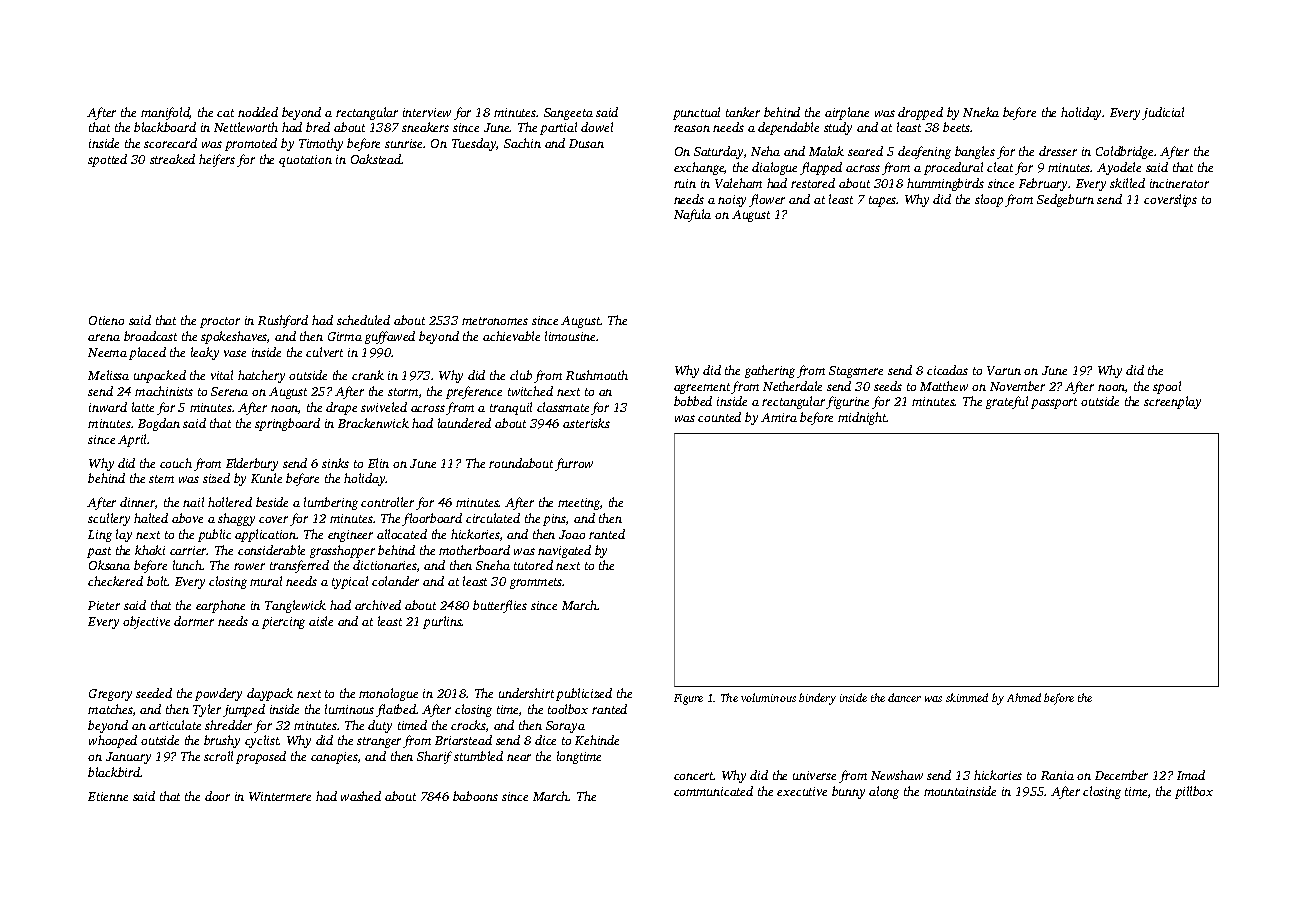 This page has width=1308, height=924. Describe the element at coordinates (814, 775) in the page. I see `universe` at that location.
